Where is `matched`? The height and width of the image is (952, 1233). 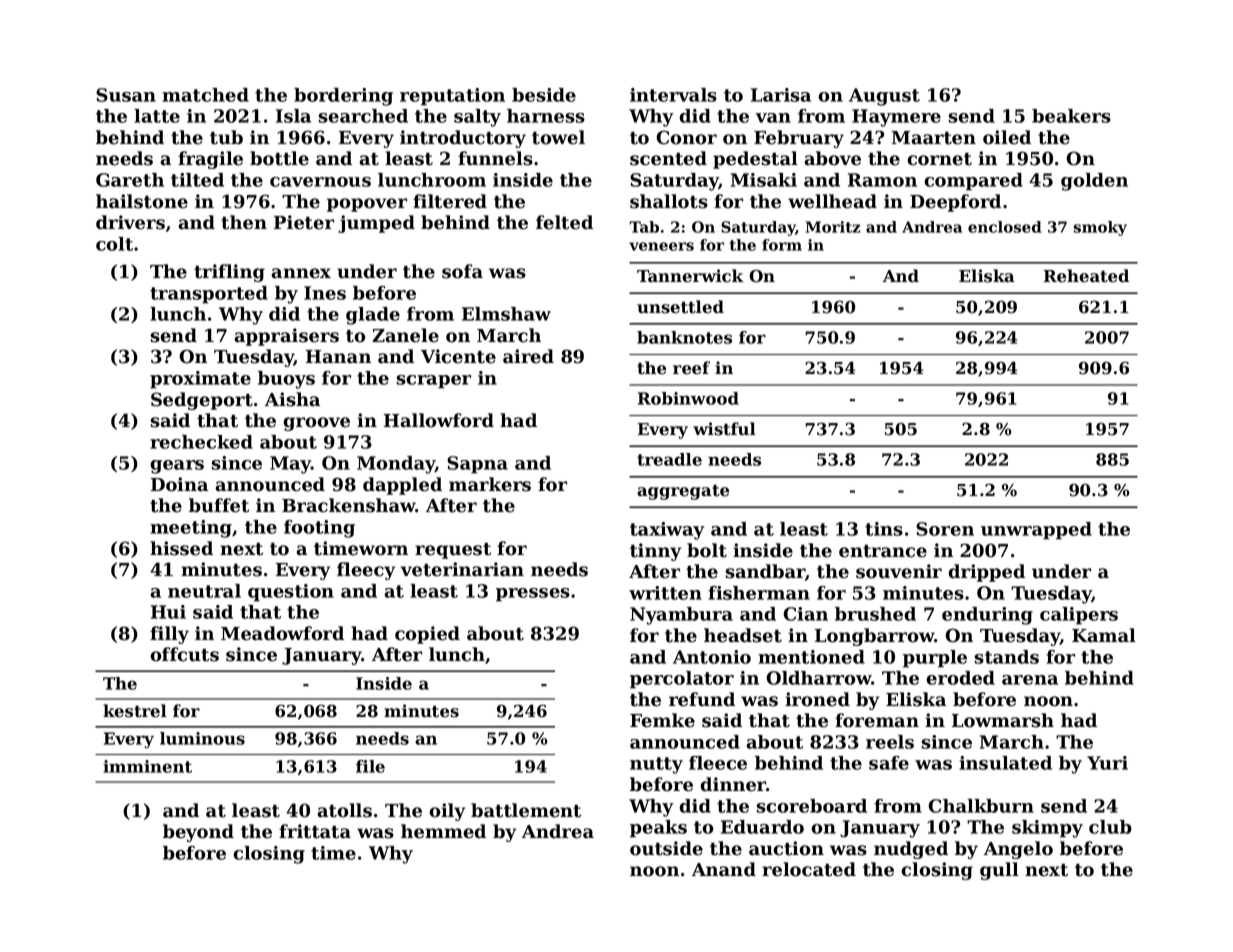 matched is located at coordinates (205, 95).
